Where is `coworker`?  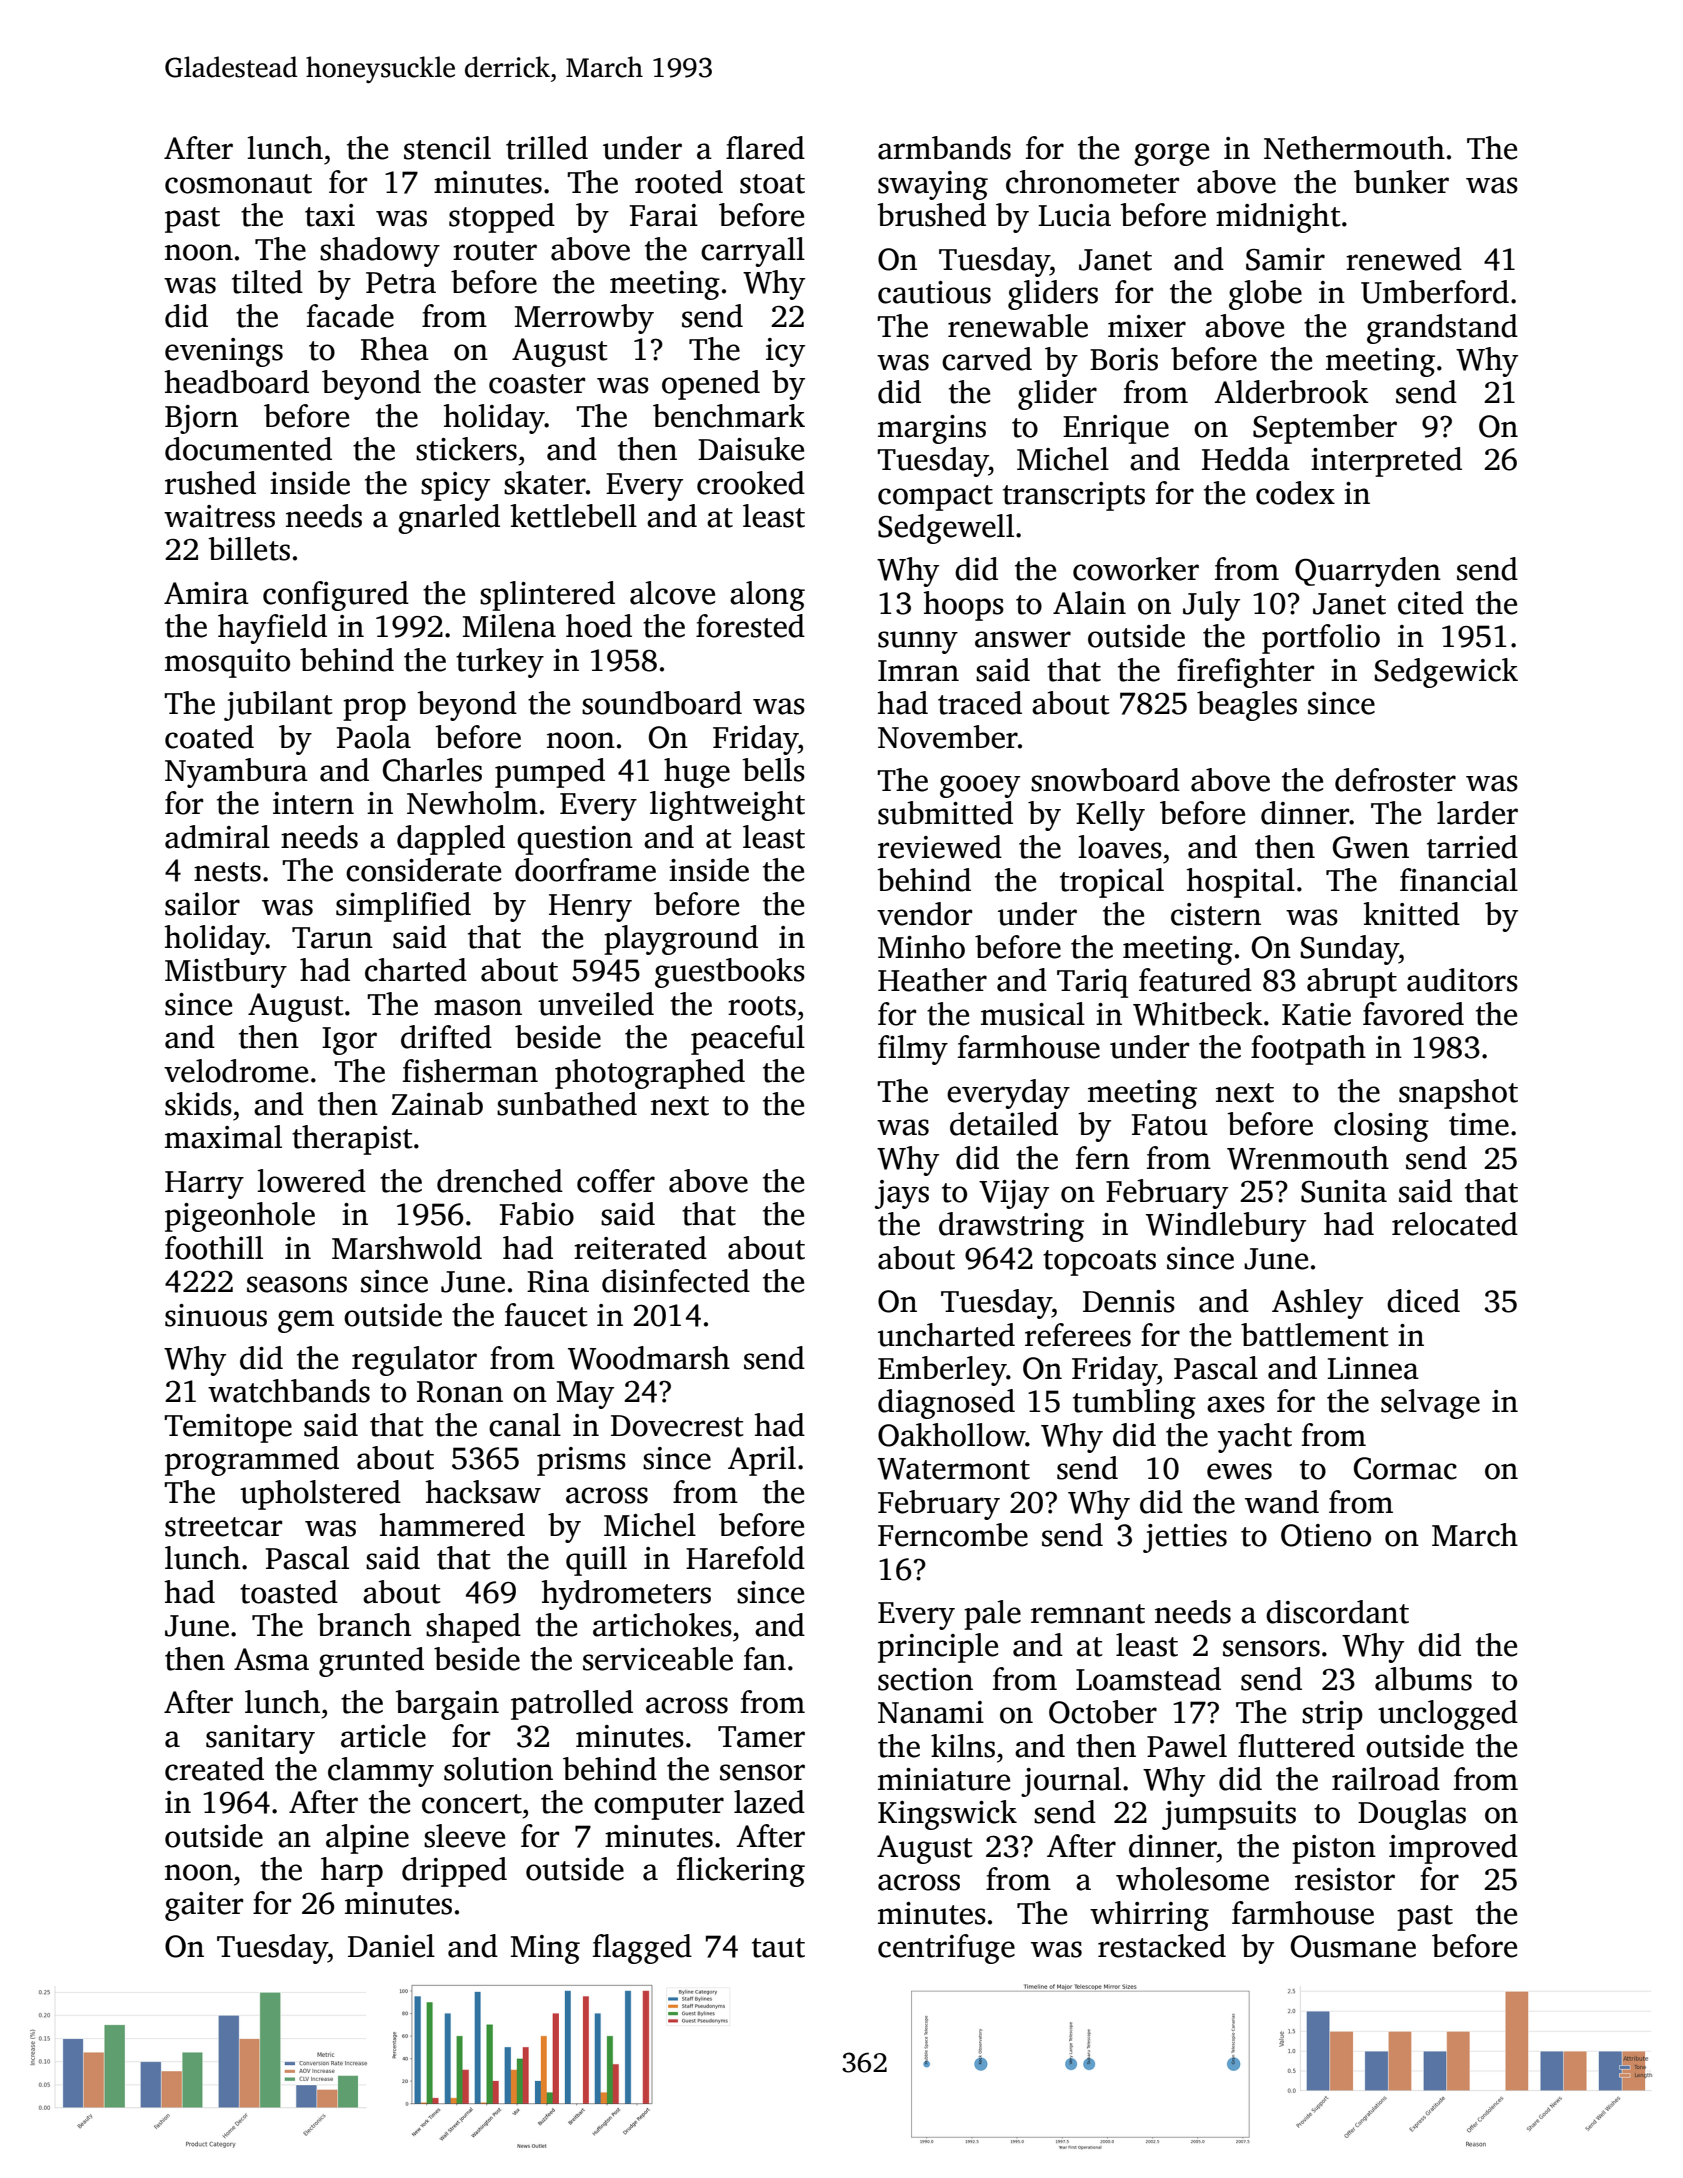
coworker is located at coordinates (1136, 569).
